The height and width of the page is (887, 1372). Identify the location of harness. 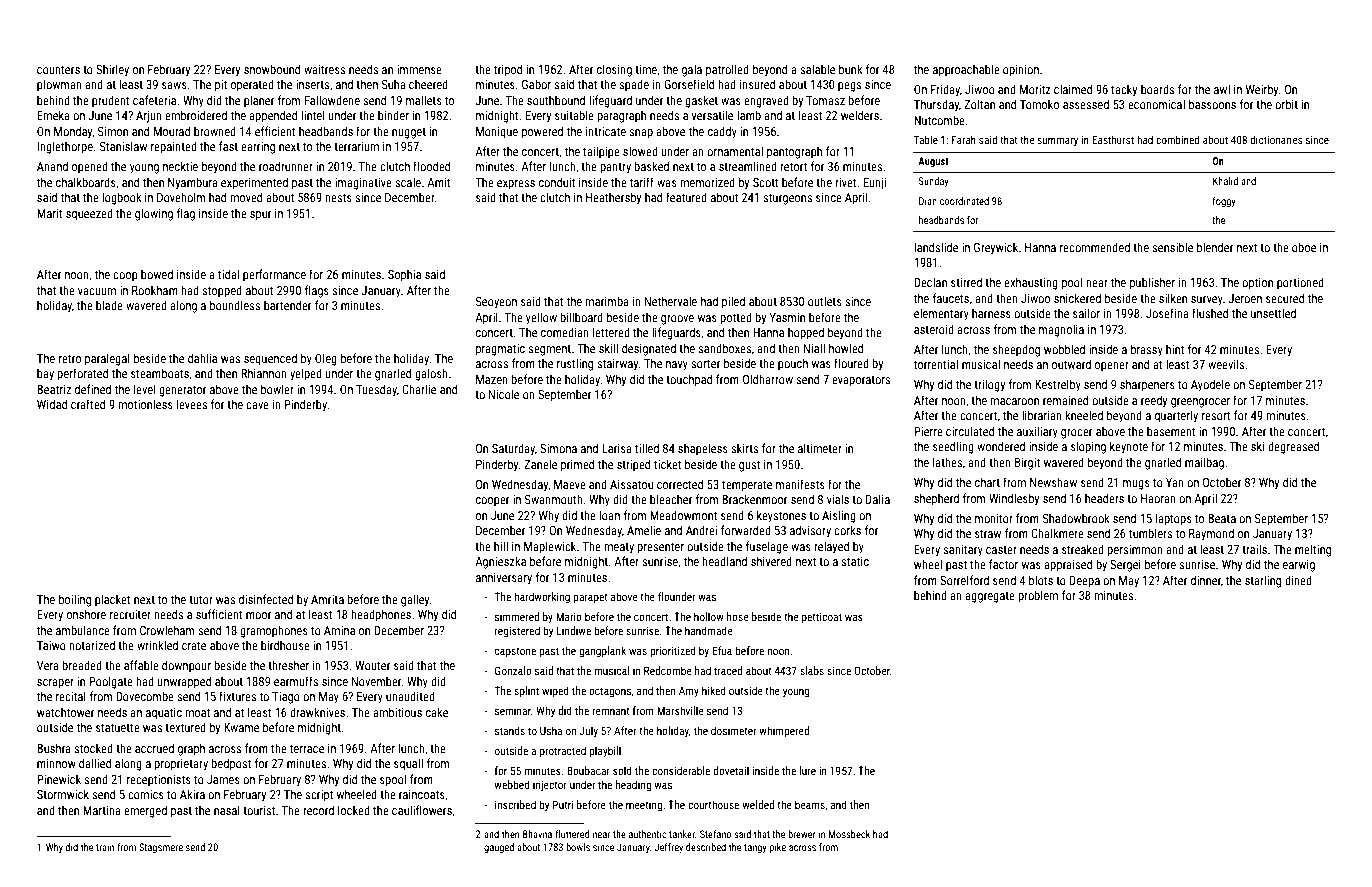
(991, 313).
